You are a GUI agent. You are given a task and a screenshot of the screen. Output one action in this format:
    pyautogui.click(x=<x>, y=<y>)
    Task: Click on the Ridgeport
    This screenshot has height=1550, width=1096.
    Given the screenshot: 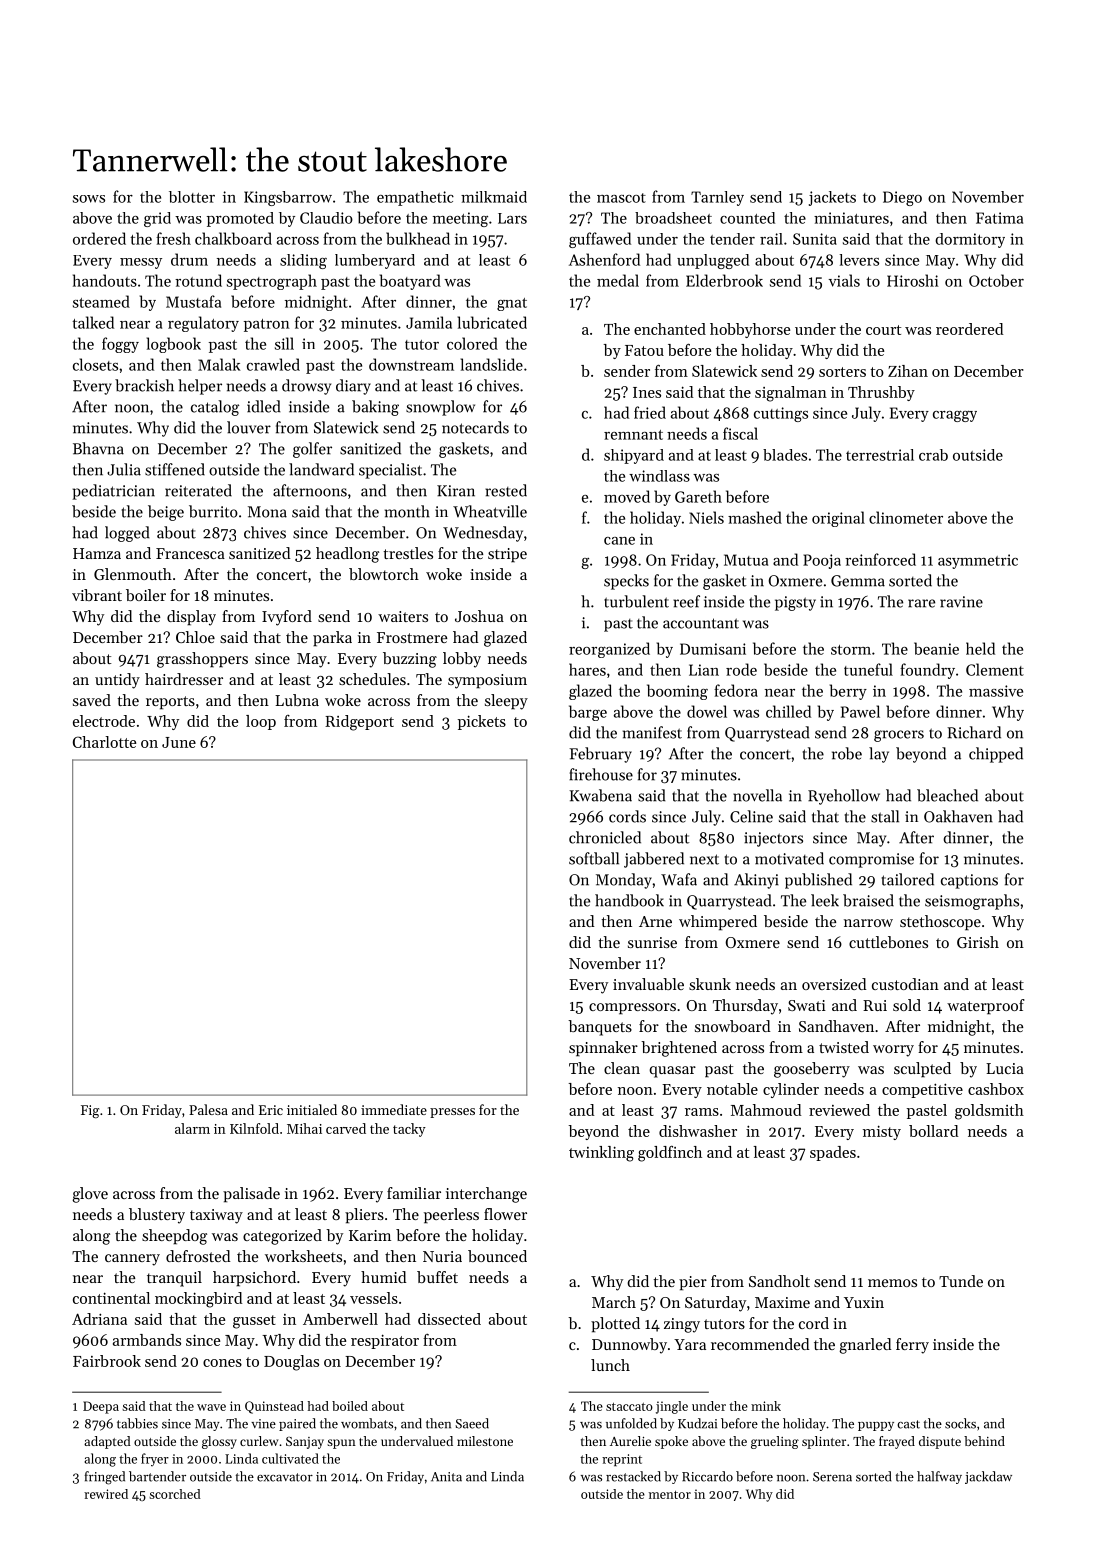 What is the action you would take?
    pyautogui.click(x=359, y=723)
